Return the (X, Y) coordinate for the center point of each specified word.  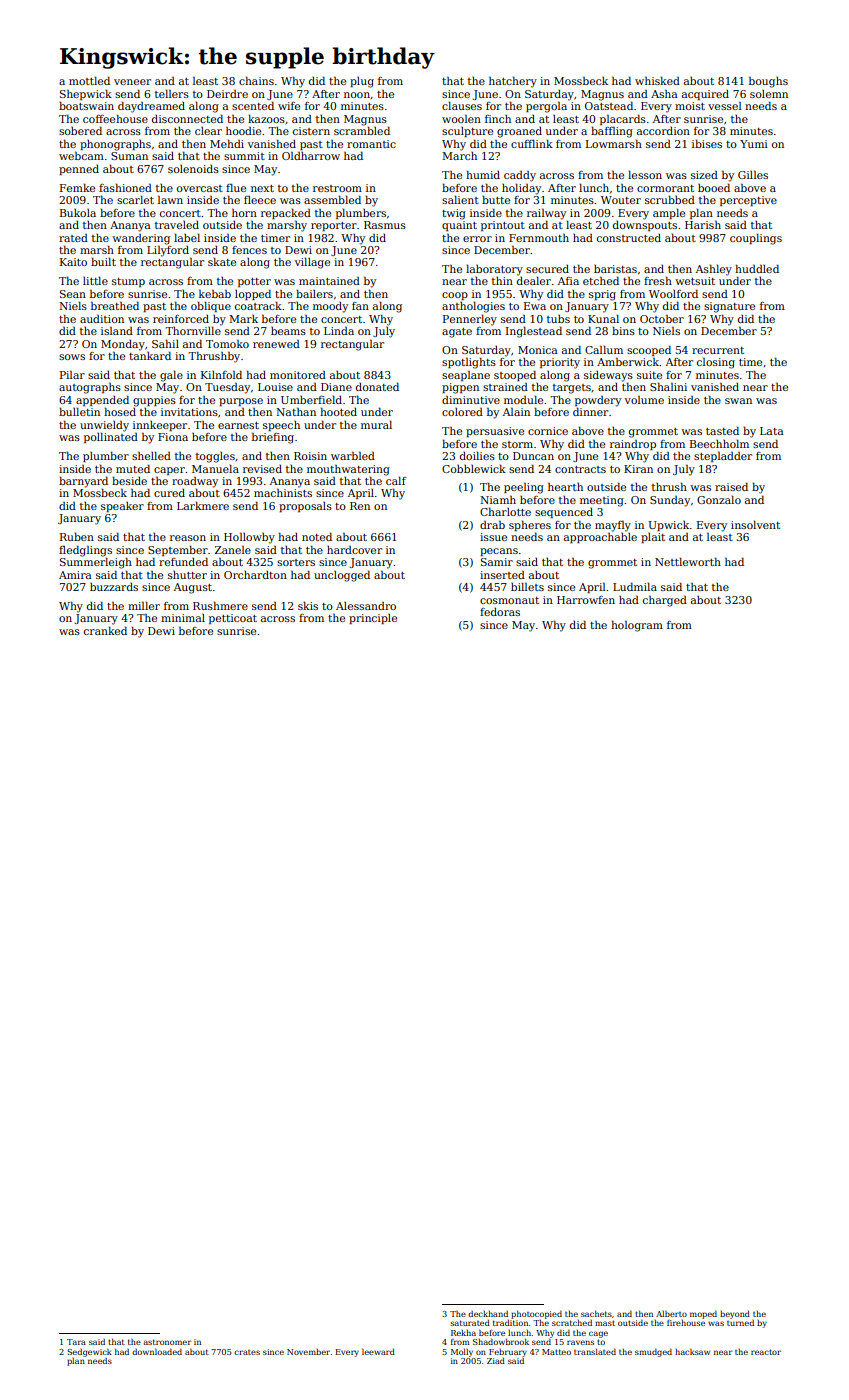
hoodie (243, 130)
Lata (772, 431)
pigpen (460, 388)
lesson (645, 174)
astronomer (167, 1342)
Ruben (77, 536)
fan (360, 306)
